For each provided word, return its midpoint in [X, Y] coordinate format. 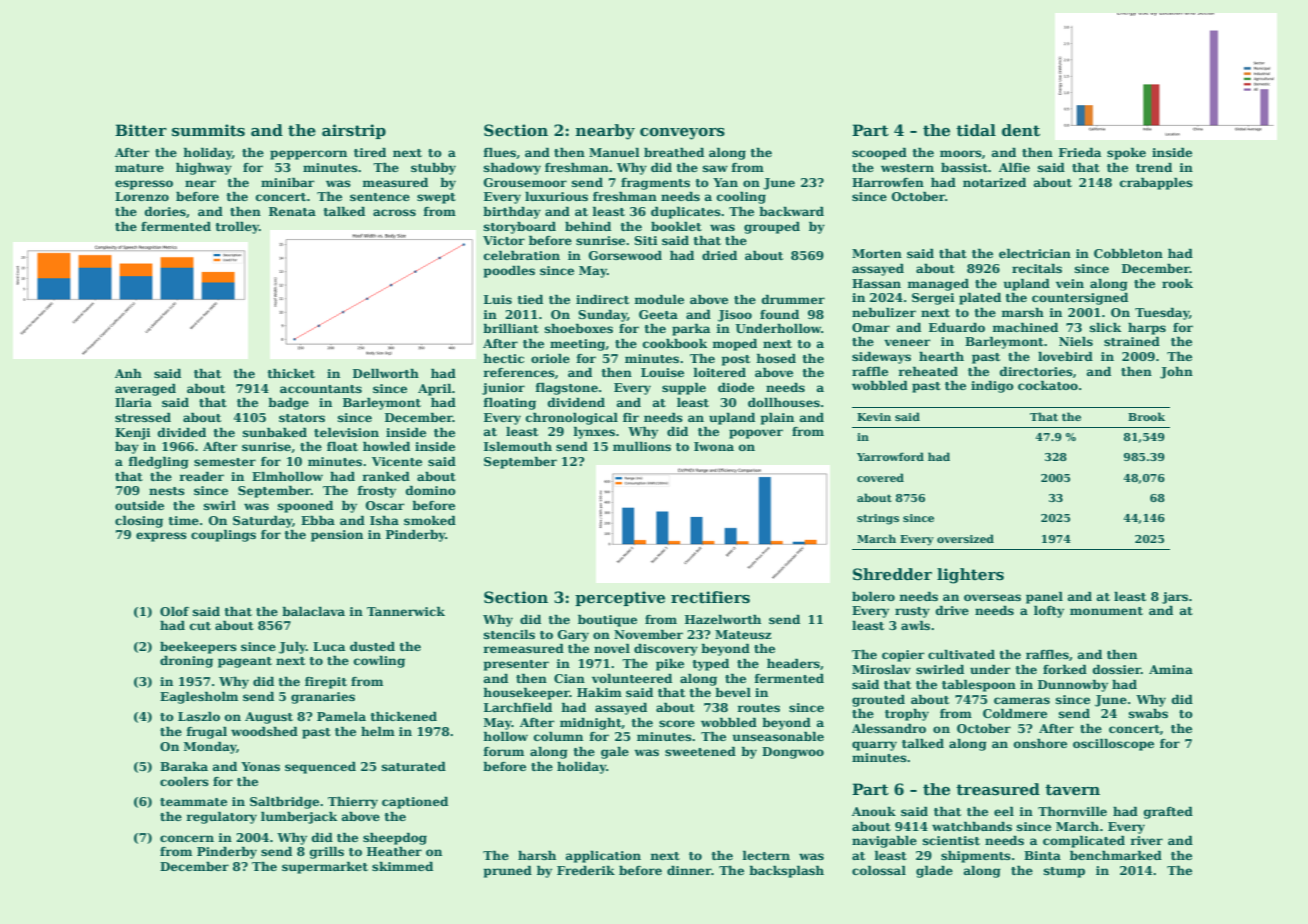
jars [1175, 598]
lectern [766, 855]
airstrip [354, 131]
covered [880, 477]
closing [139, 522]
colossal [879, 870]
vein [1070, 283]
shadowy [512, 169]
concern [187, 838]
